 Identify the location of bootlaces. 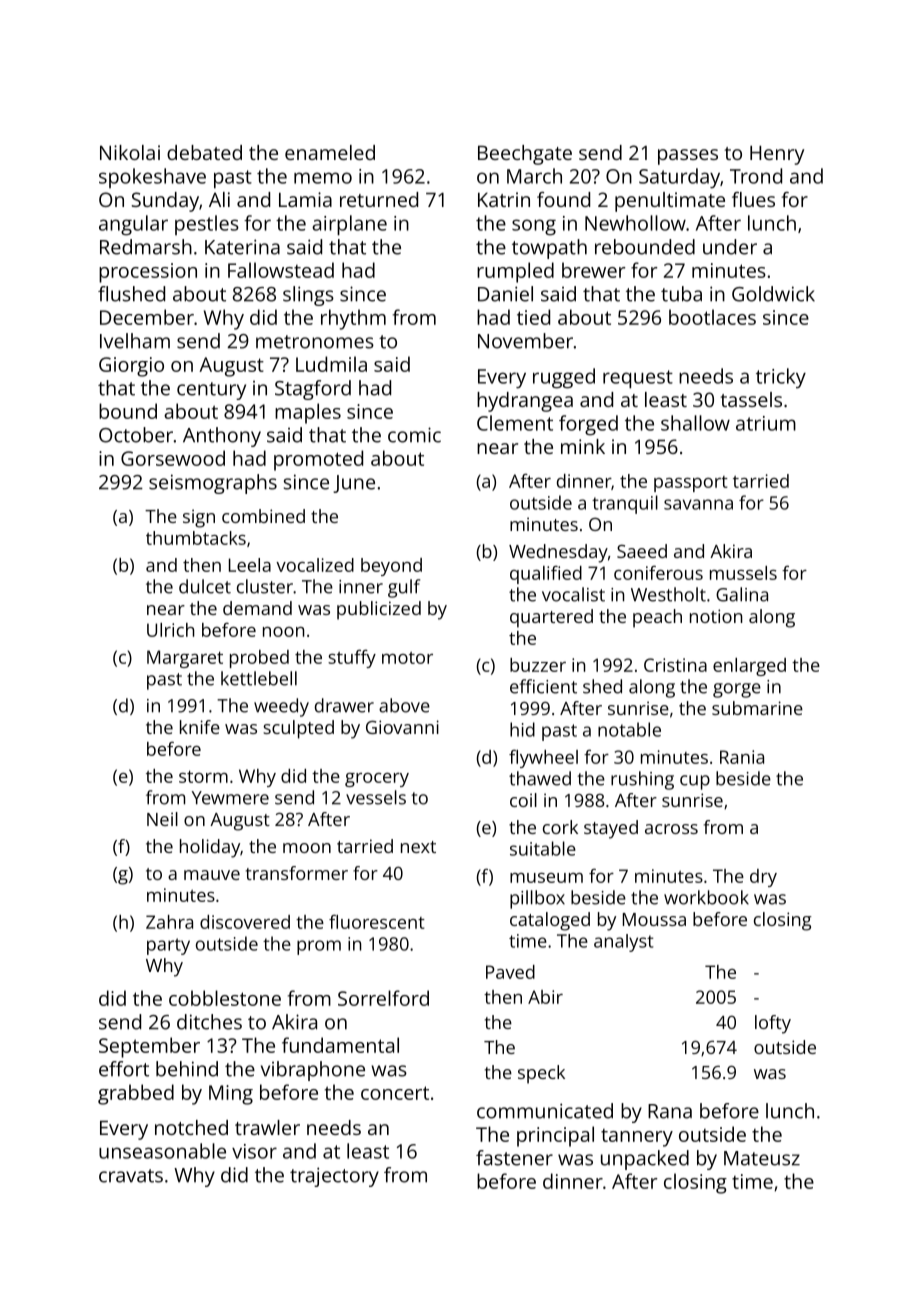
(712, 317).
